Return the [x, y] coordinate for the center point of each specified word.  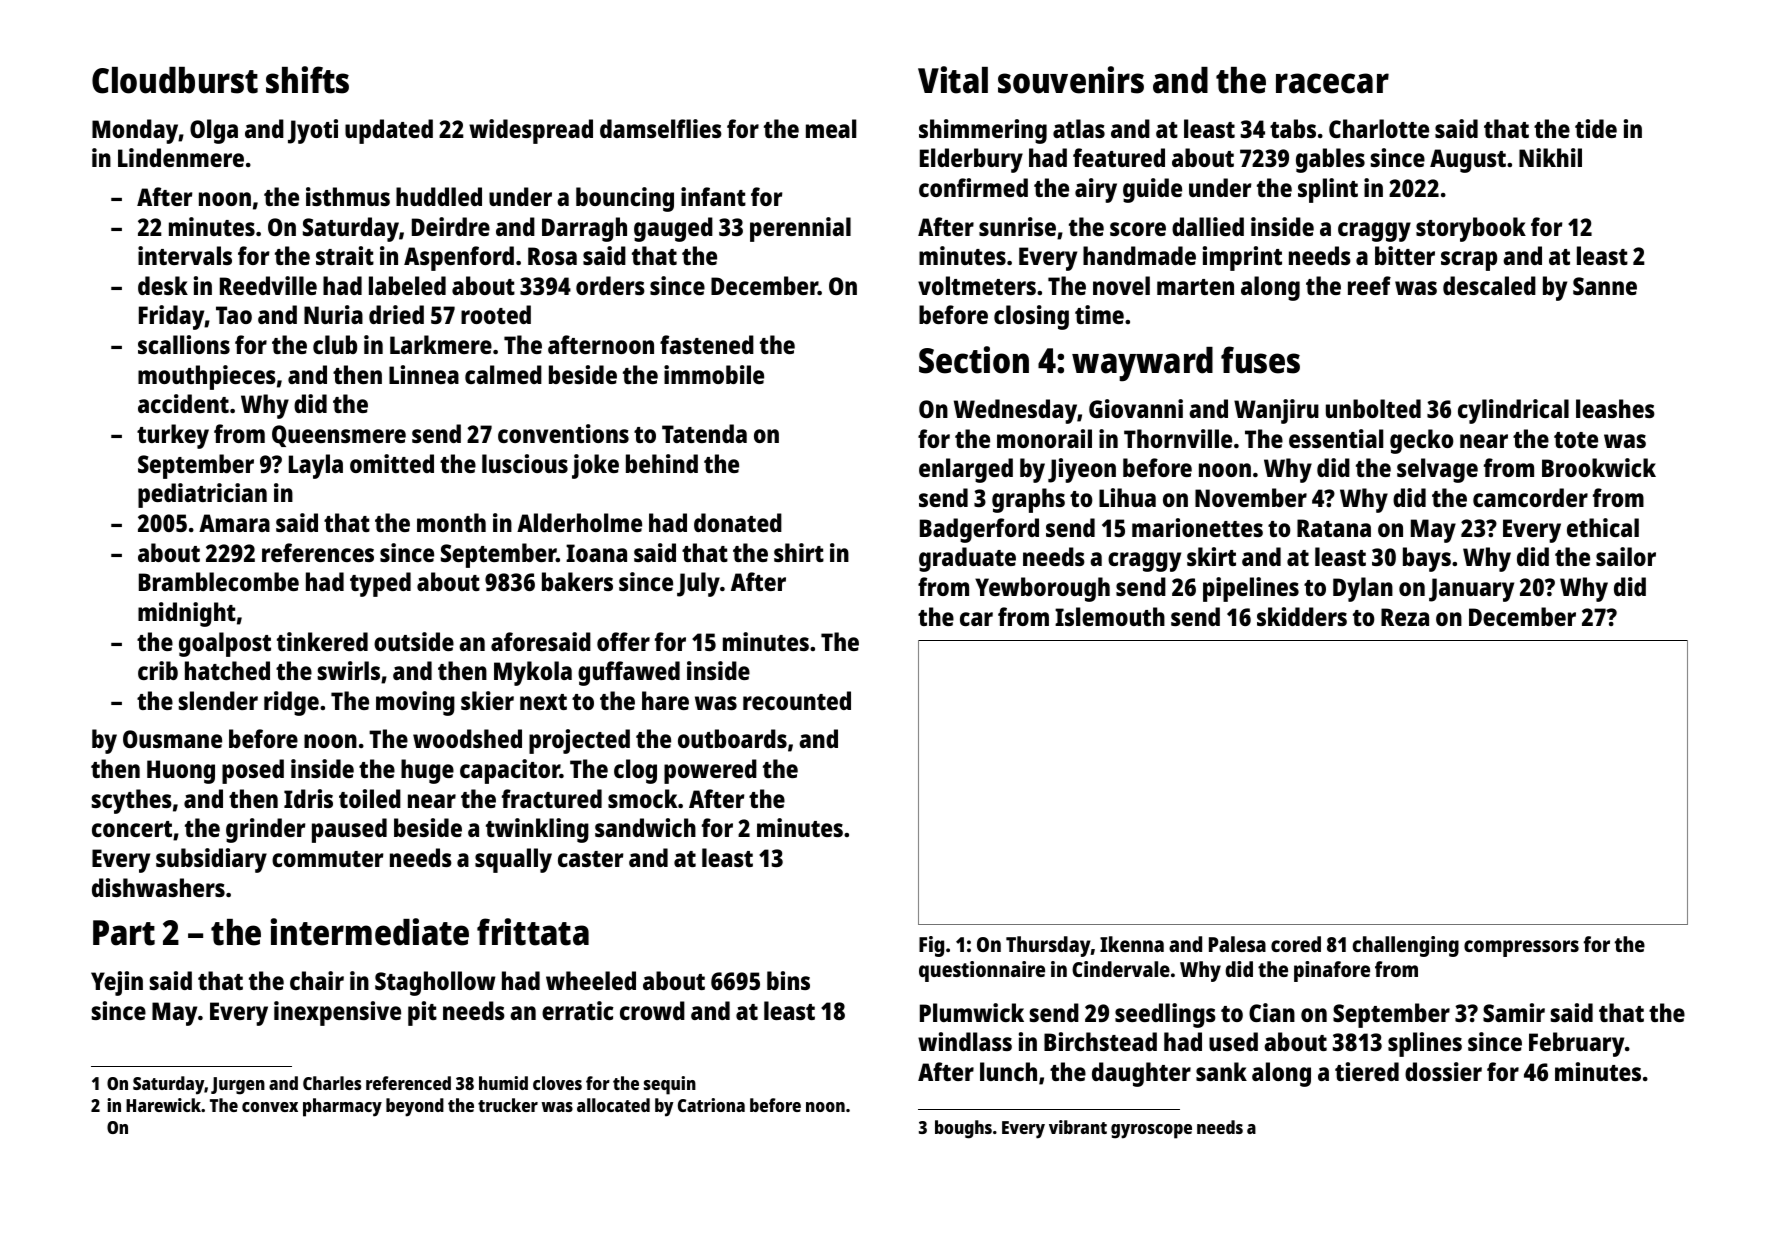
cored [1296, 944]
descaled [1489, 285]
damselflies [661, 128]
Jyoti [313, 131]
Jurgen [238, 1086]
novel [1121, 285]
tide [1596, 128]
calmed [503, 374]
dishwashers [158, 887]
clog [635, 771]
